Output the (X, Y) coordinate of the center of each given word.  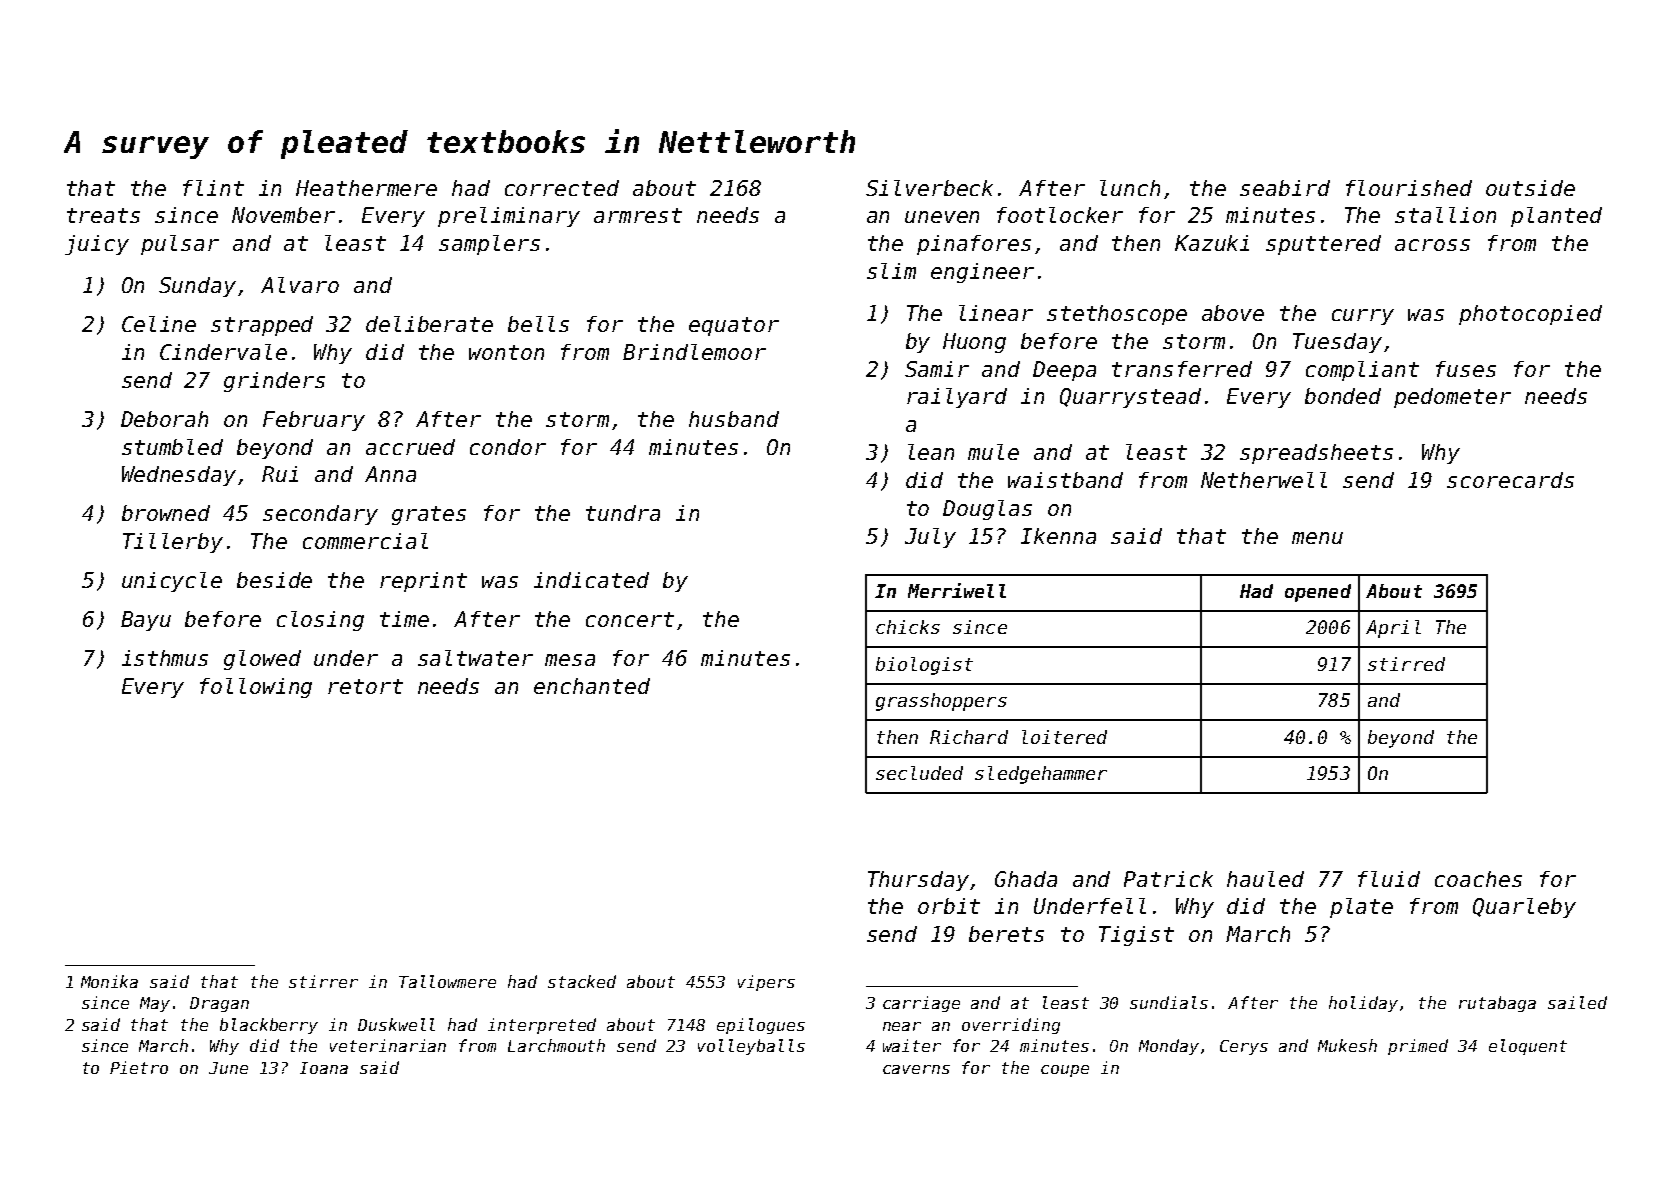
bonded (1343, 396)
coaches (1478, 879)
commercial (365, 541)
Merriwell (957, 590)
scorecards (1510, 480)
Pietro (139, 1067)
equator (734, 326)
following (256, 688)
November (283, 215)
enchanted (592, 686)
